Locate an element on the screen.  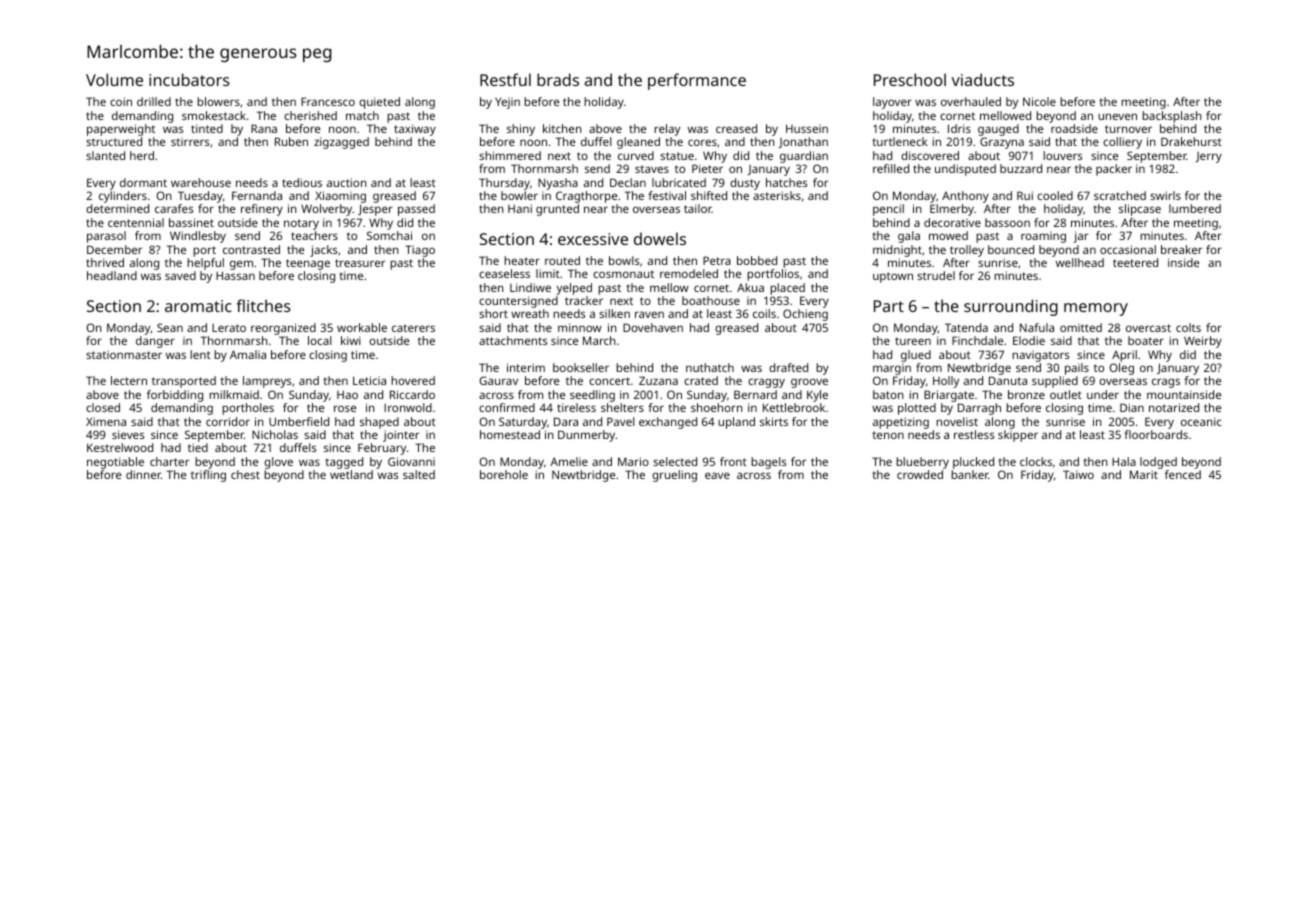
wetland is located at coordinates (351, 474).
